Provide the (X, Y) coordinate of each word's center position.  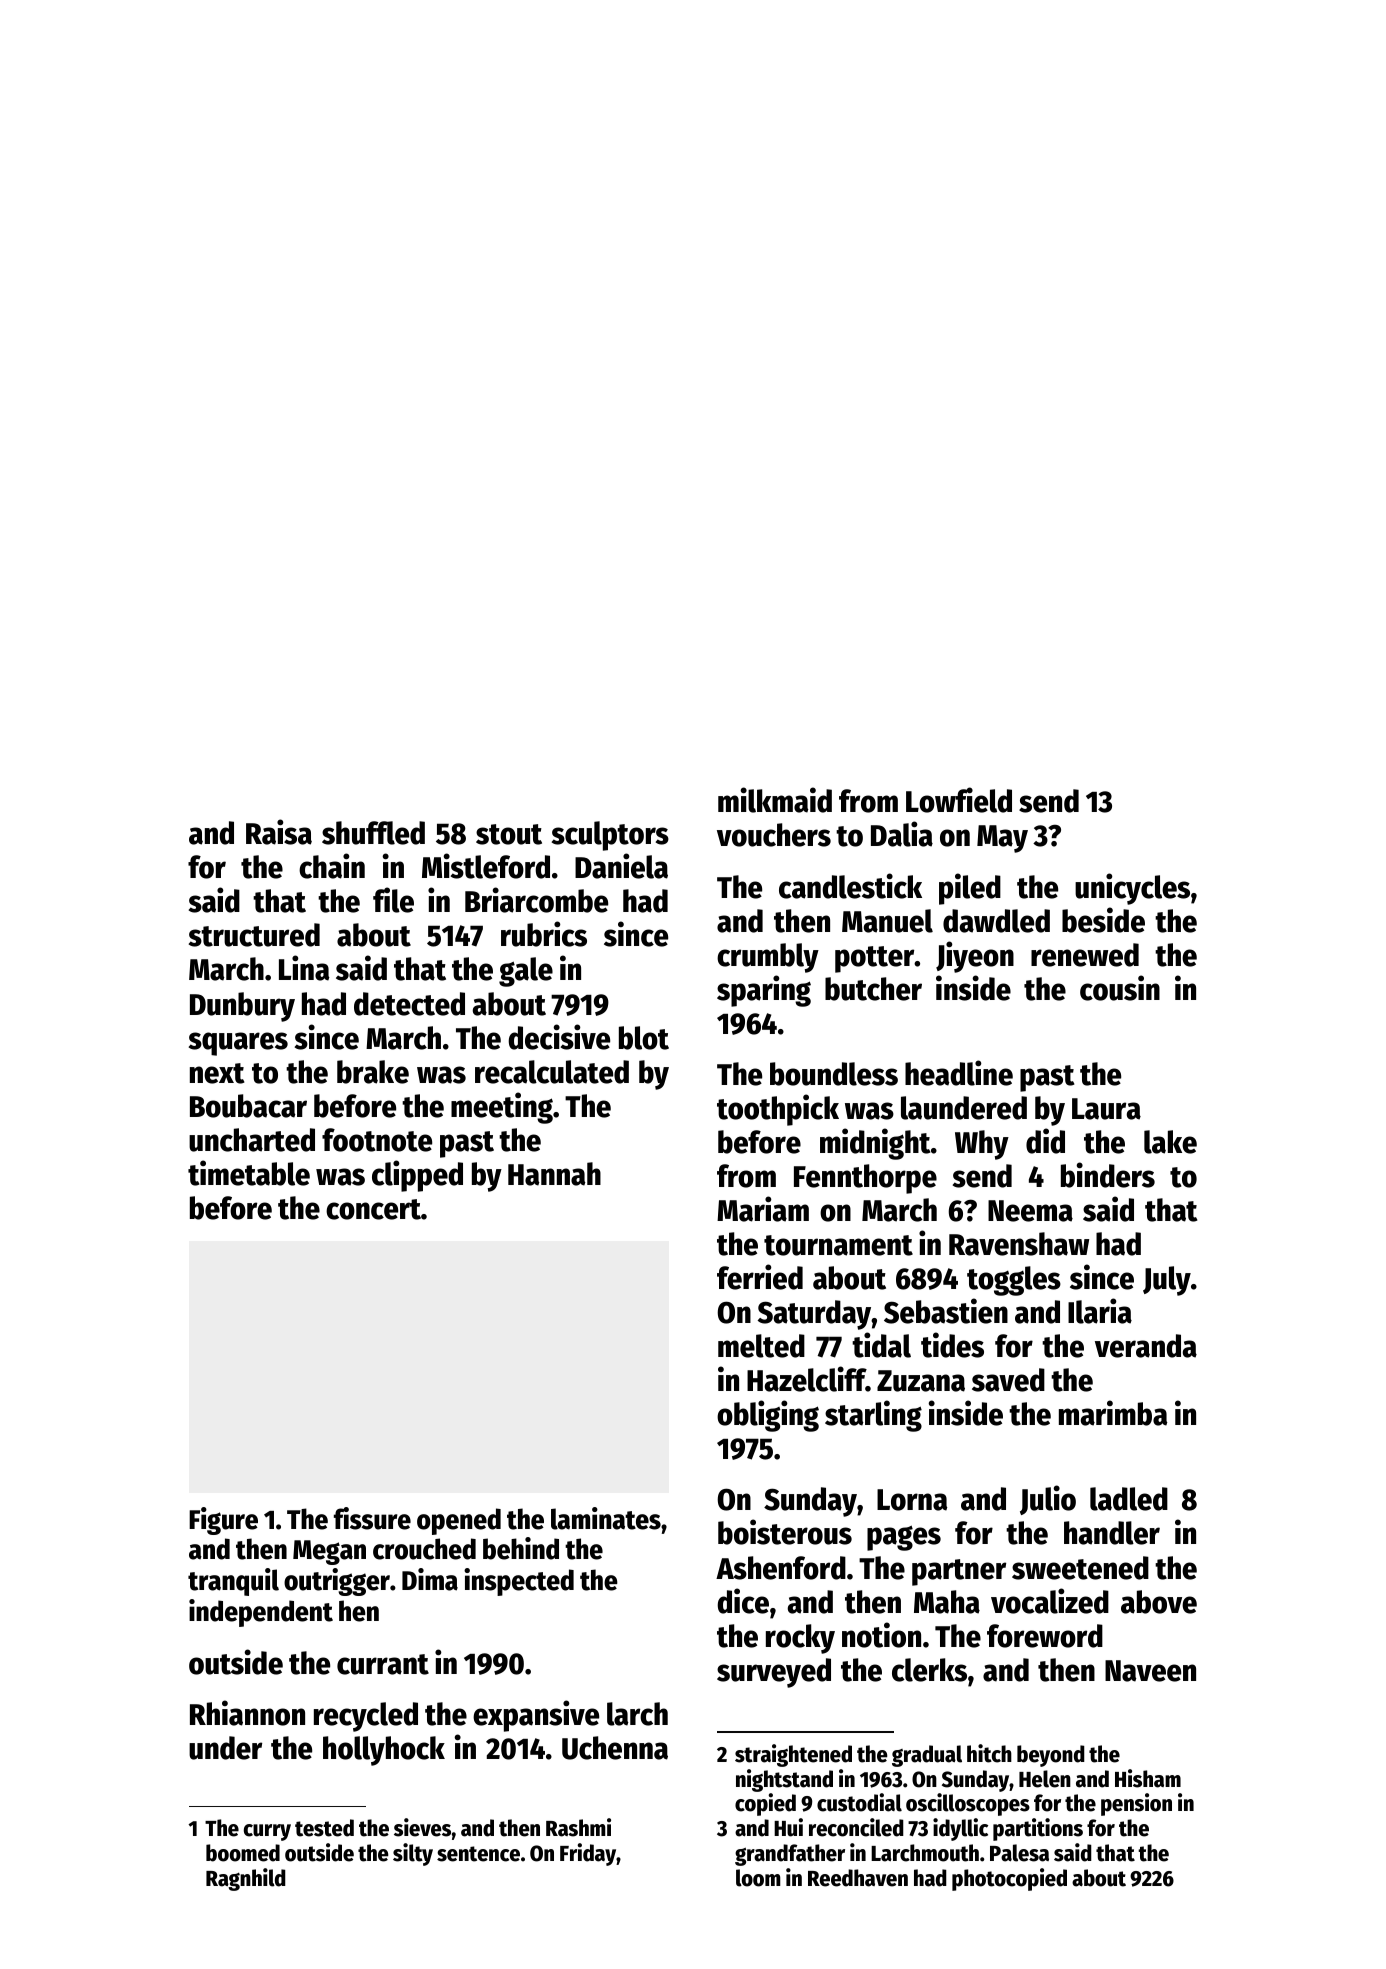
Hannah (554, 1174)
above (1159, 1602)
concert (373, 1209)
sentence (478, 1854)
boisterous (785, 1532)
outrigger (337, 1582)
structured (254, 935)
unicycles (1132, 889)
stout (509, 834)
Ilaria (1100, 1311)
